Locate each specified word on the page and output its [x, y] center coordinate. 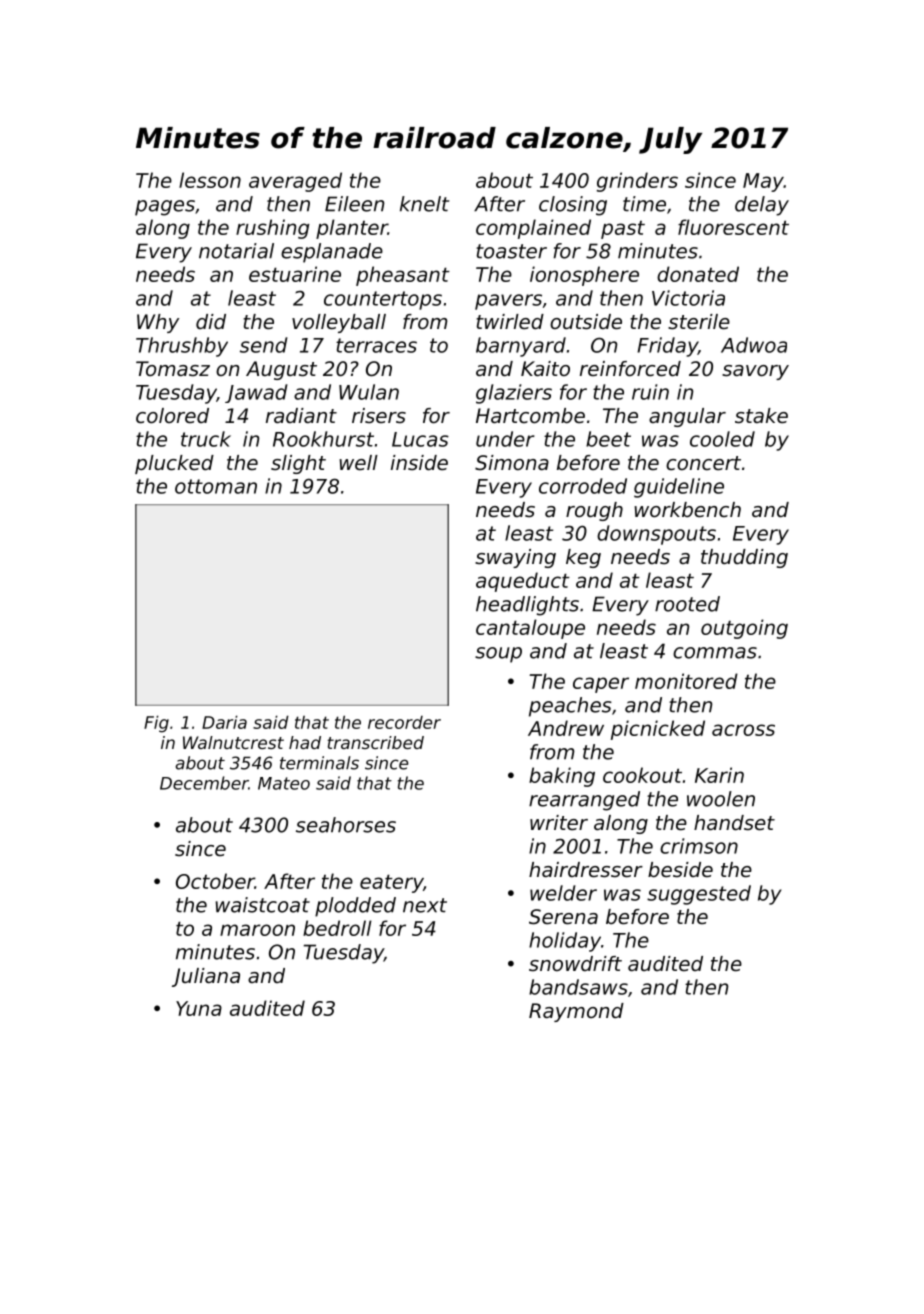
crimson [699, 846]
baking [562, 777]
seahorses [346, 825]
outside [586, 322]
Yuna [199, 1008]
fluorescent [733, 227]
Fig [156, 724]
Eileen [354, 204]
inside [419, 463]
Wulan [369, 392]
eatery [391, 883]
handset [734, 823]
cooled [722, 439]
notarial [236, 251]
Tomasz [173, 368]
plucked [174, 464]
